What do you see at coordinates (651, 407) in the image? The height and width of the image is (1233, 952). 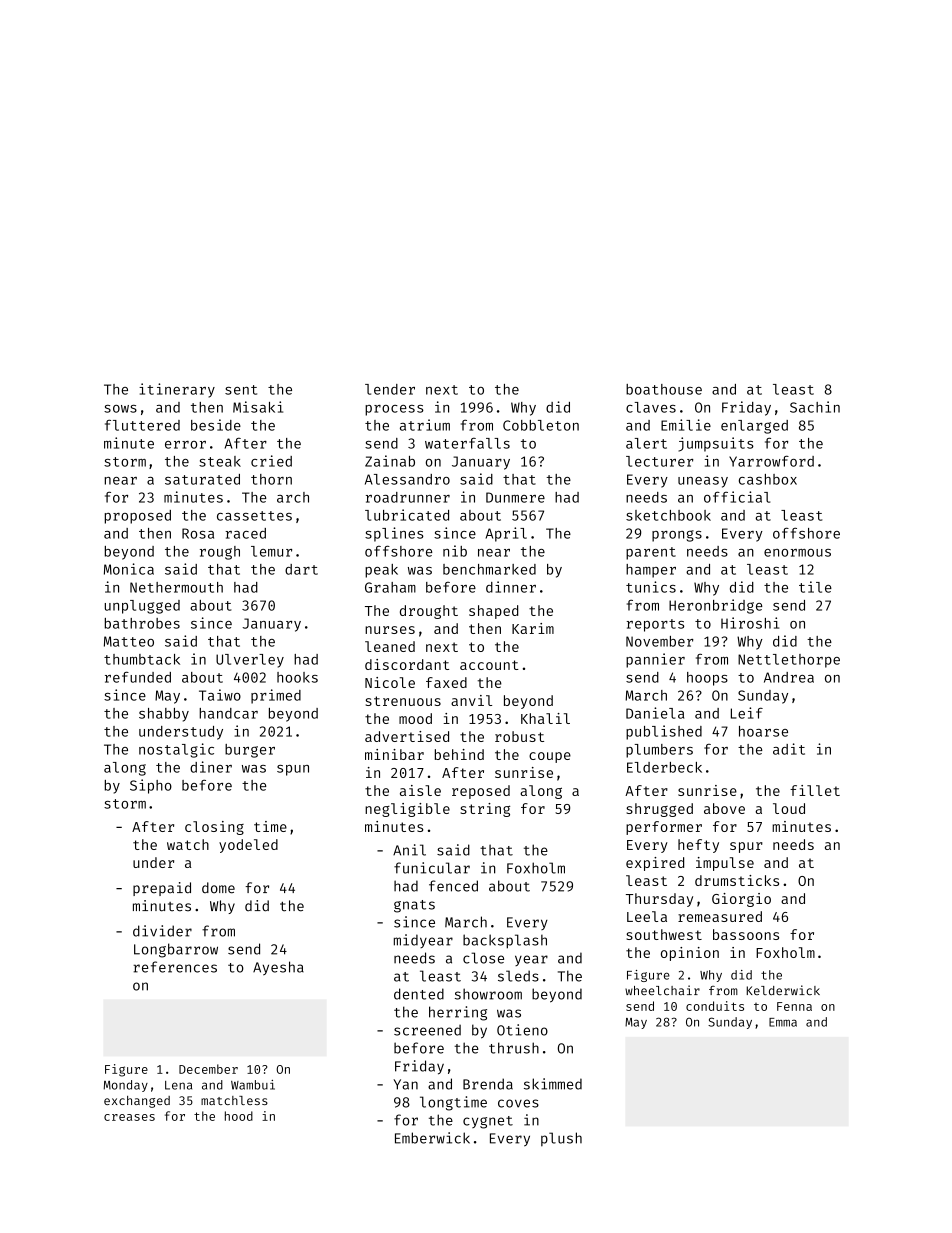 I see `claves` at bounding box center [651, 407].
